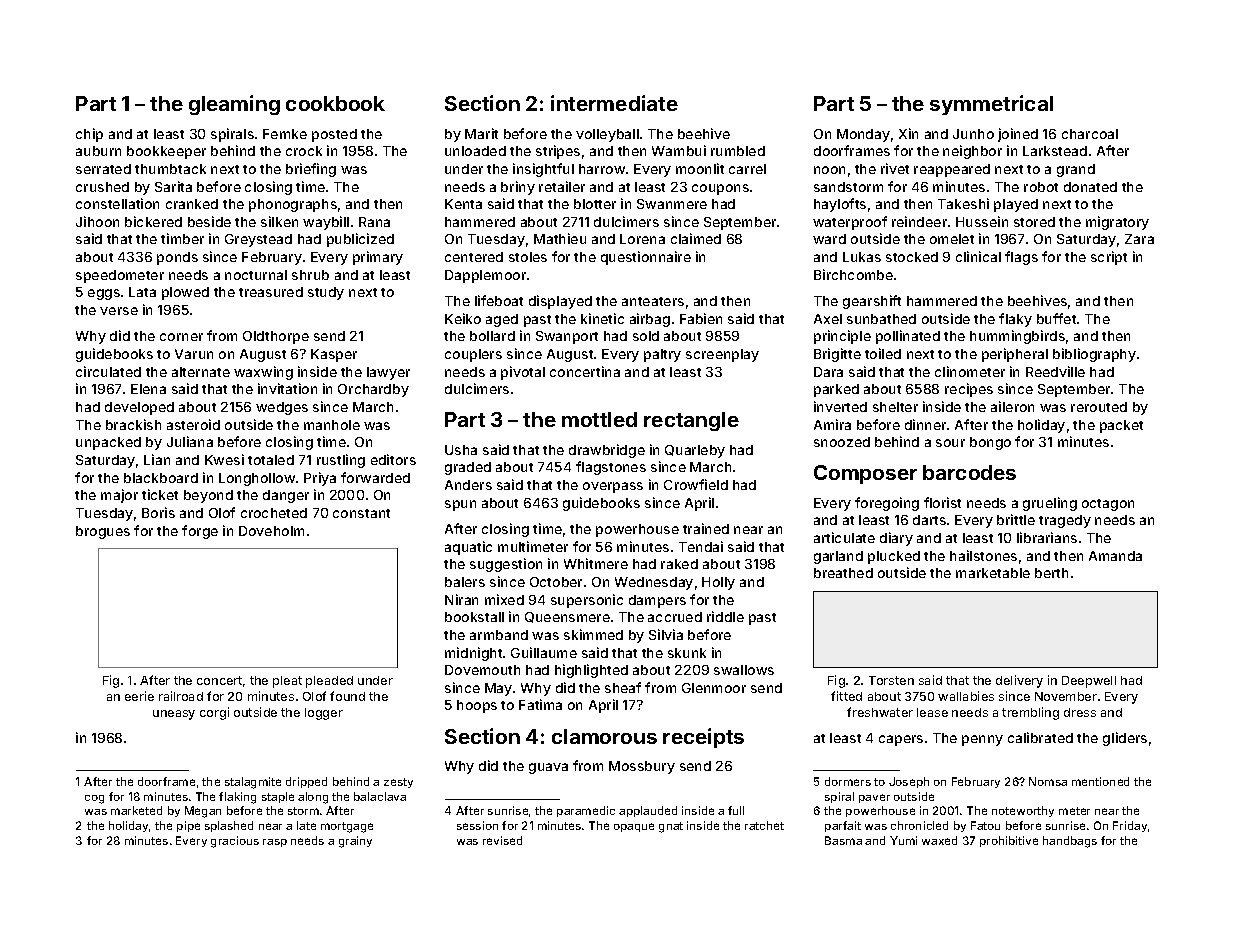  Describe the element at coordinates (614, 103) in the document. I see `intermediate` at that location.
